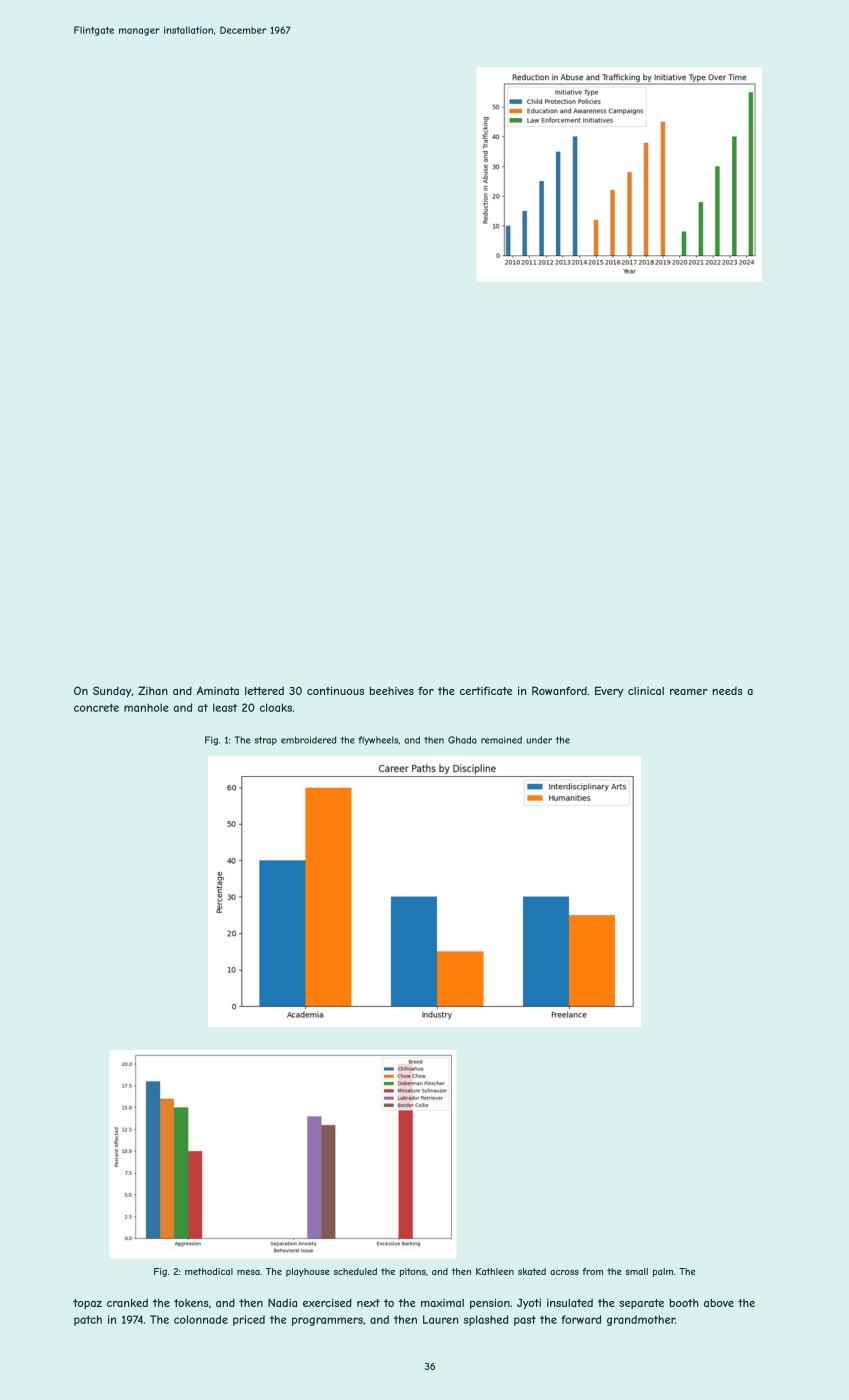 The width and height of the image is (849, 1400). Describe the element at coordinates (539, 740) in the image. I see `under` at that location.
